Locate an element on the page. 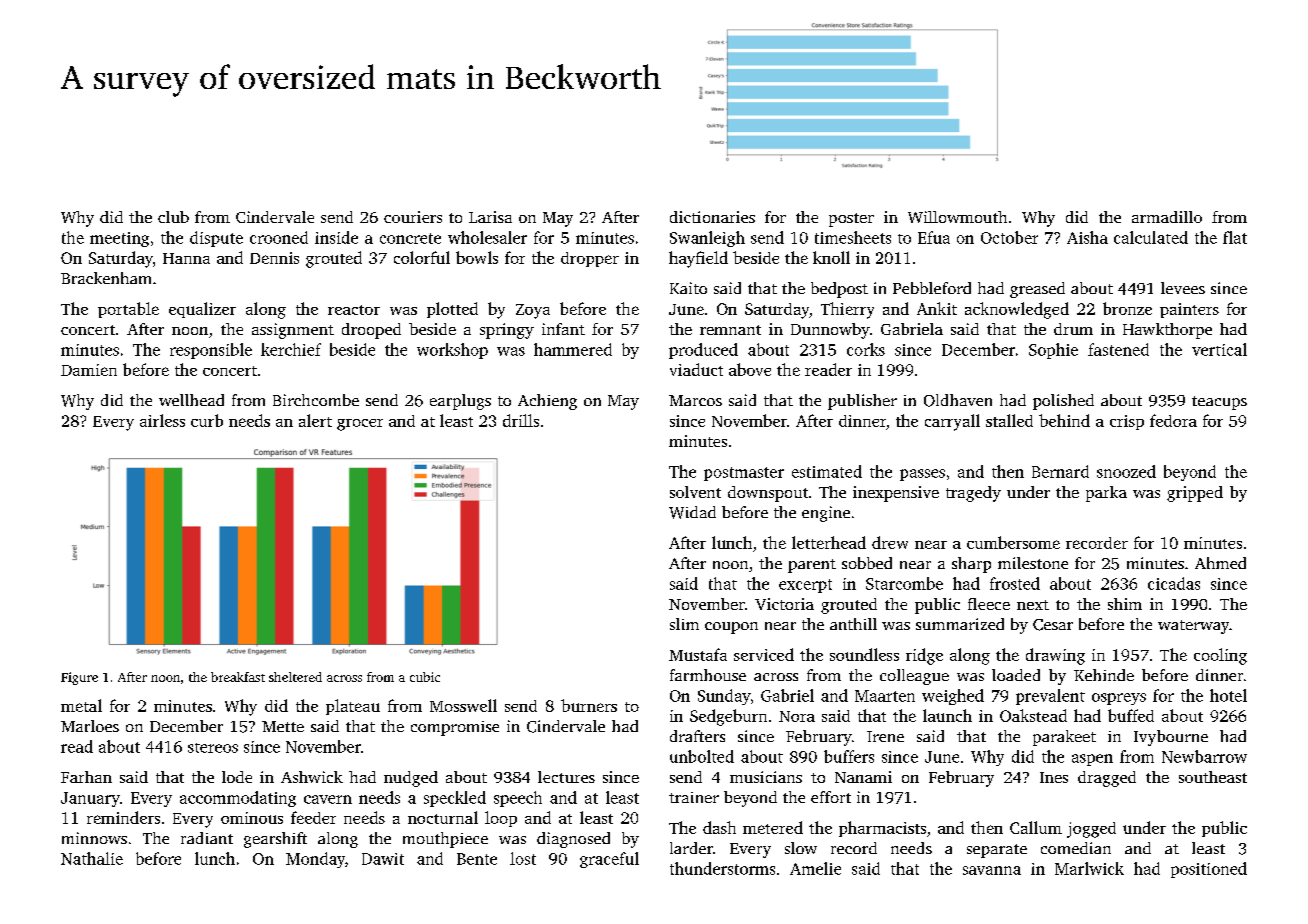 Image resolution: width=1308 pixels, height=924 pixels. solvent is located at coordinates (695, 492).
